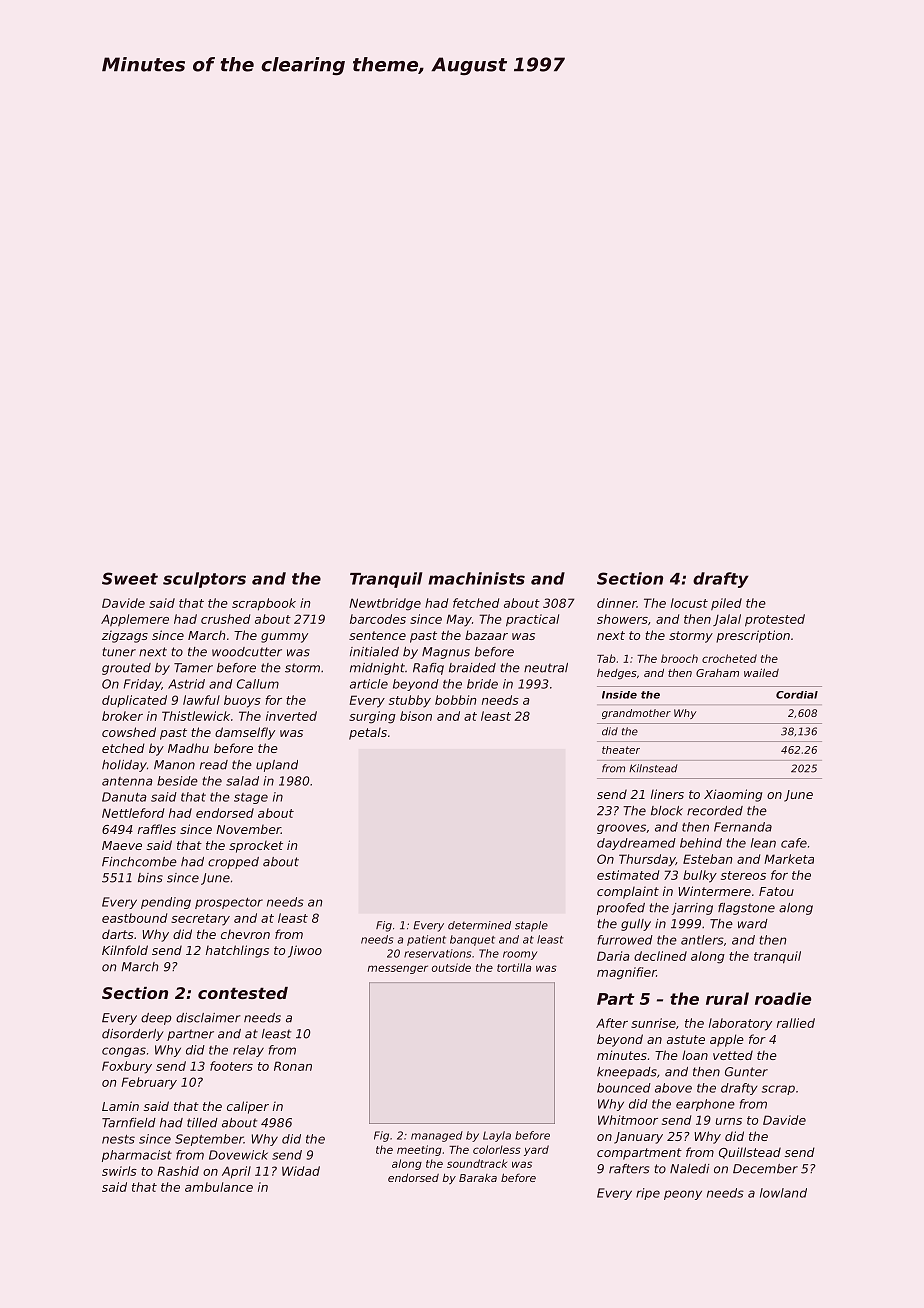  Describe the element at coordinates (746, 1072) in the screenshot. I see `Gunter` at that location.
